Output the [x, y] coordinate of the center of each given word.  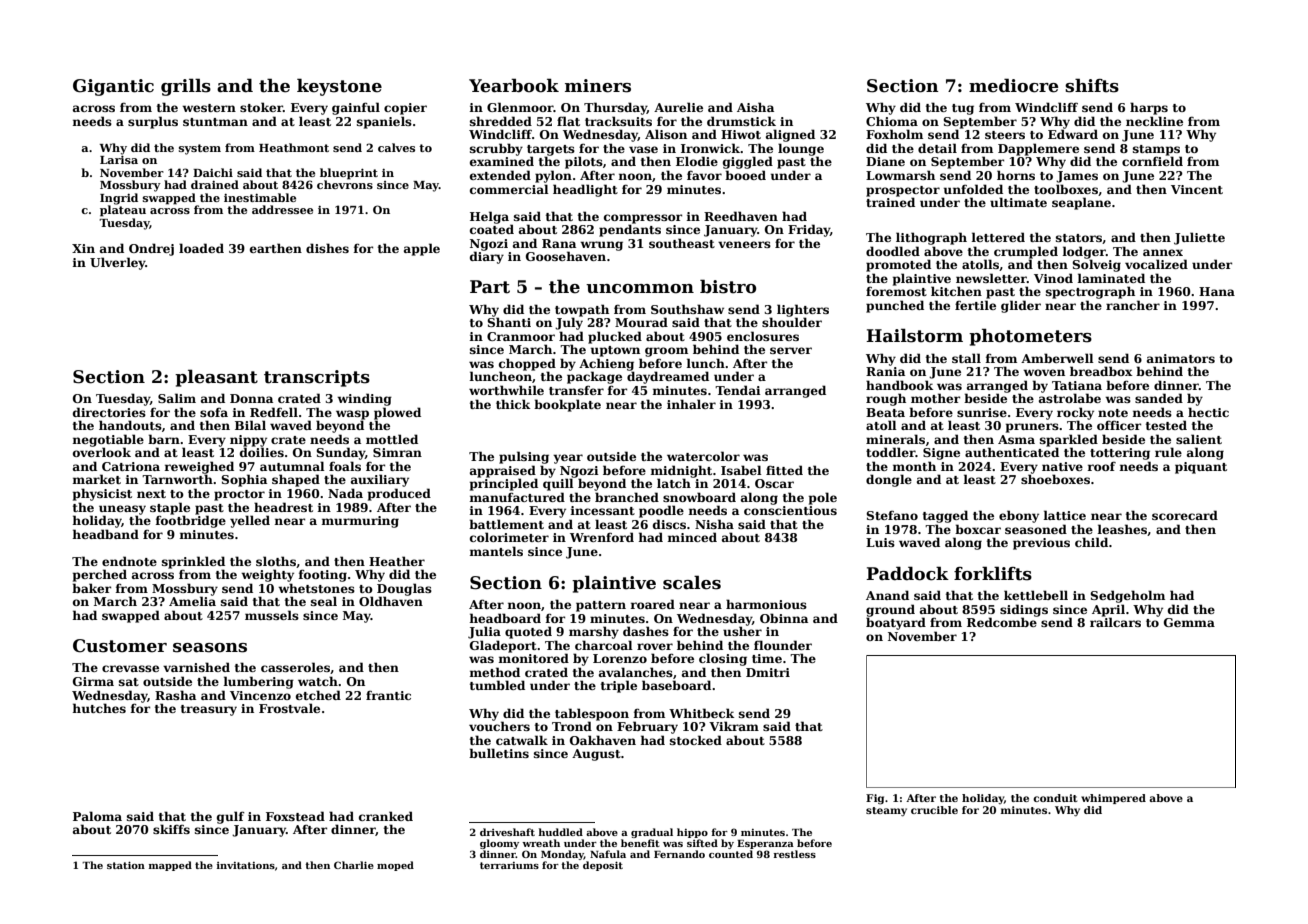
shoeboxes [1055, 479]
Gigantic [113, 87]
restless [794, 854]
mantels [496, 551]
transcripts [317, 378]
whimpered [1113, 799]
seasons [210, 648]
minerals [895, 439]
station [126, 865]
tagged [945, 516]
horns [1016, 175]
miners [598, 86]
